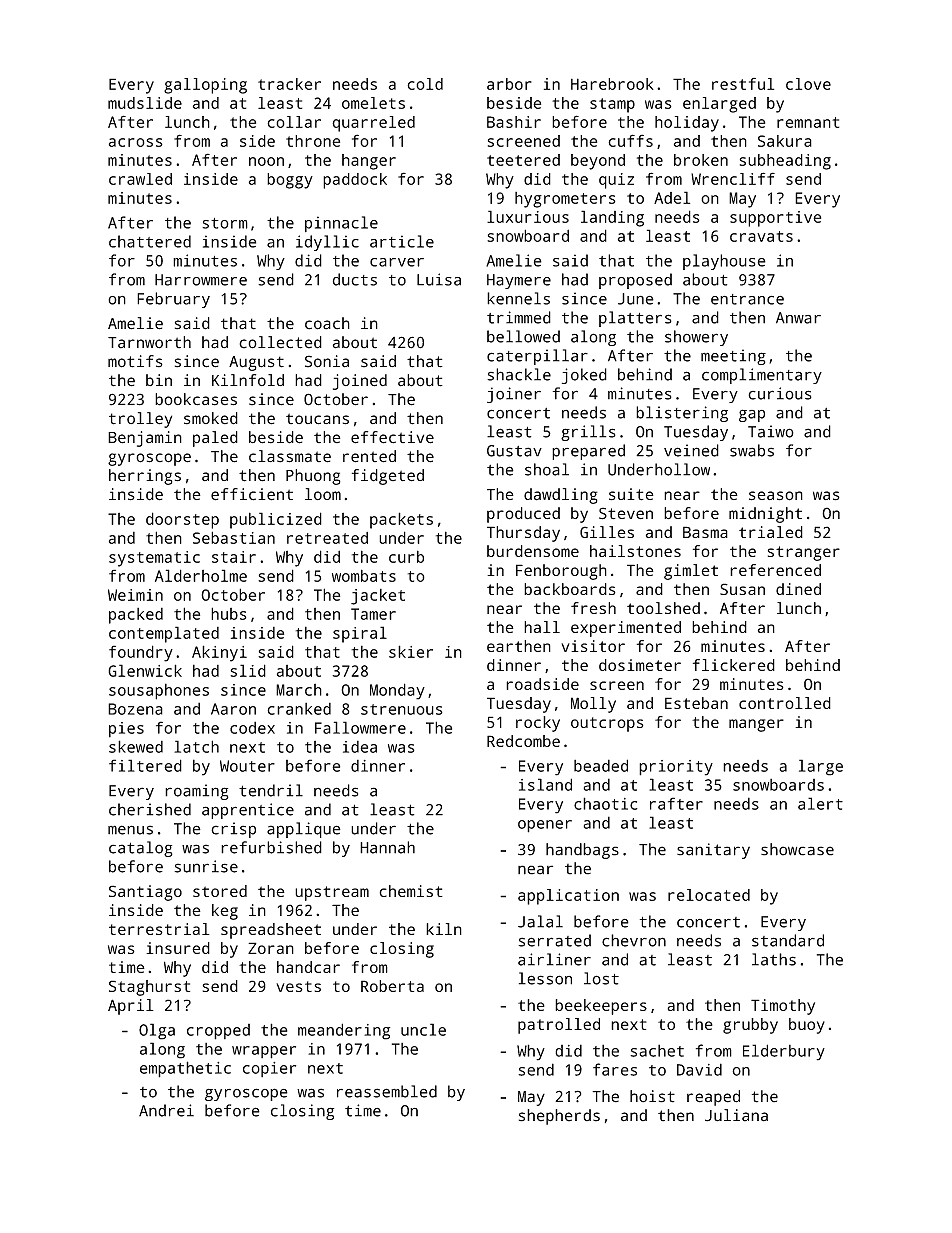 Image resolution: width=952 pixels, height=1233 pixels. I want to click on across, so click(136, 142).
